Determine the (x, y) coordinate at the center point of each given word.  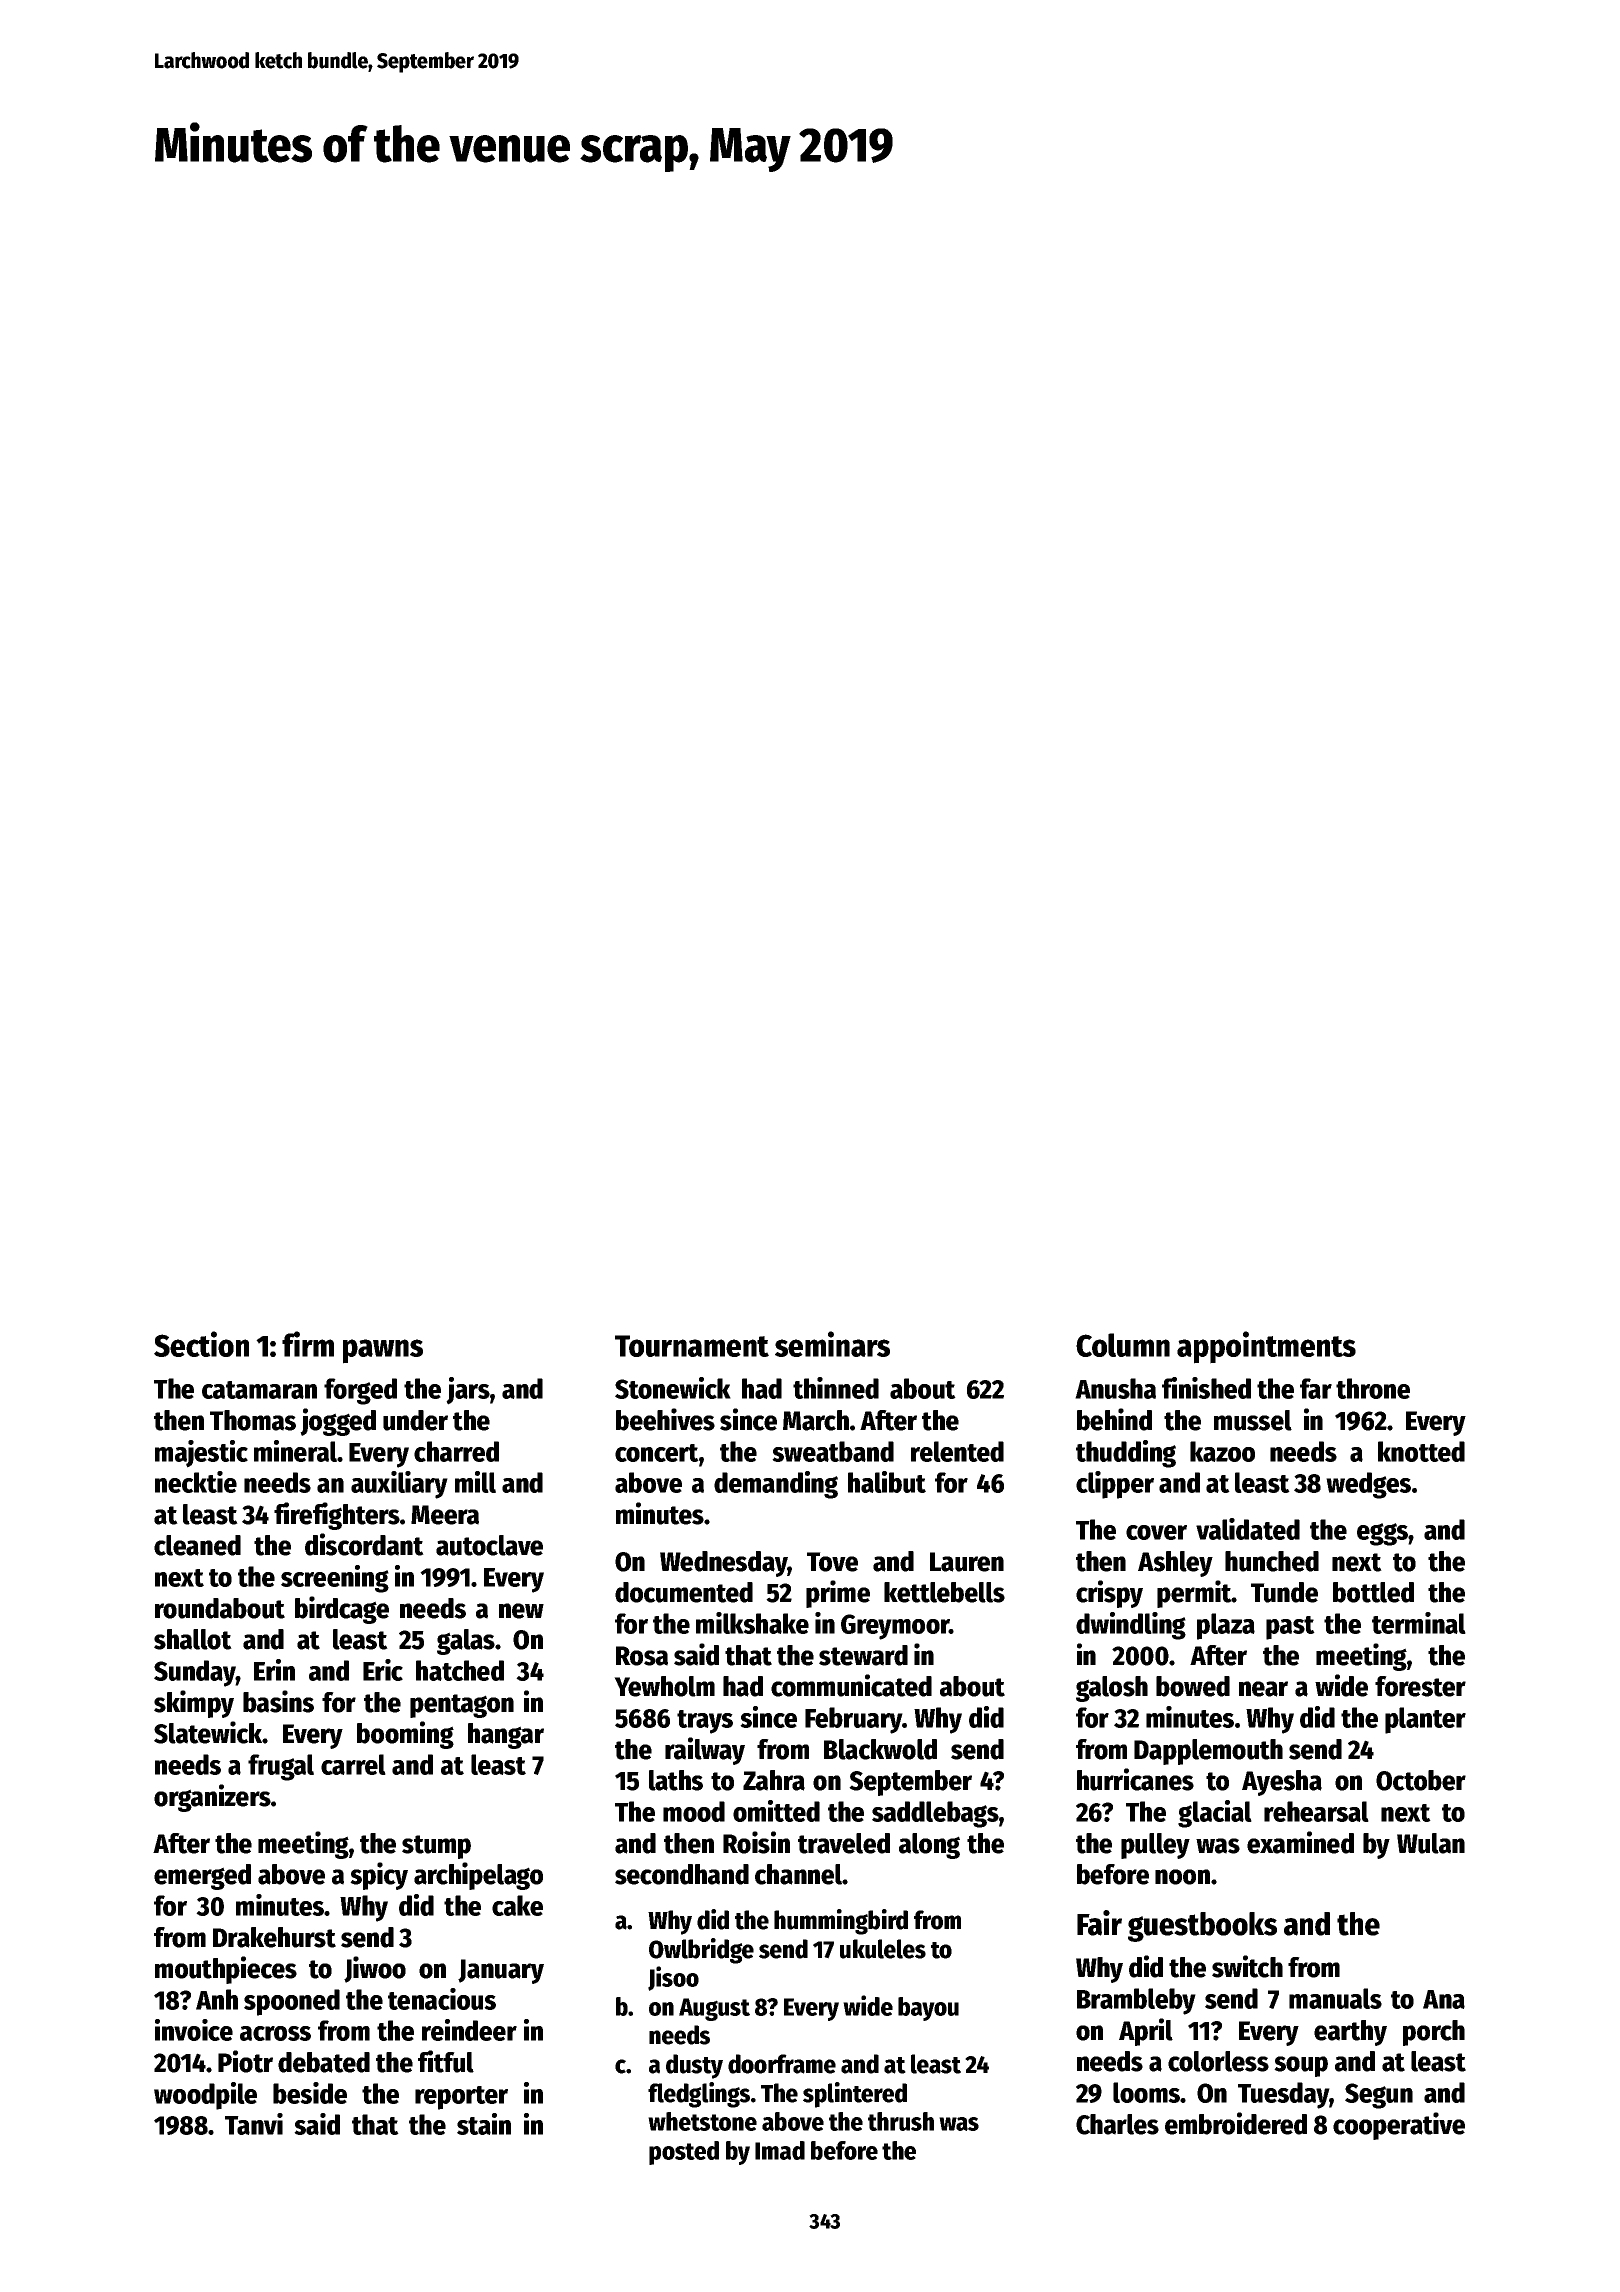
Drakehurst (274, 1937)
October (1421, 1780)
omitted (776, 1811)
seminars (832, 1344)
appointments (1266, 1347)
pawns (383, 1351)
